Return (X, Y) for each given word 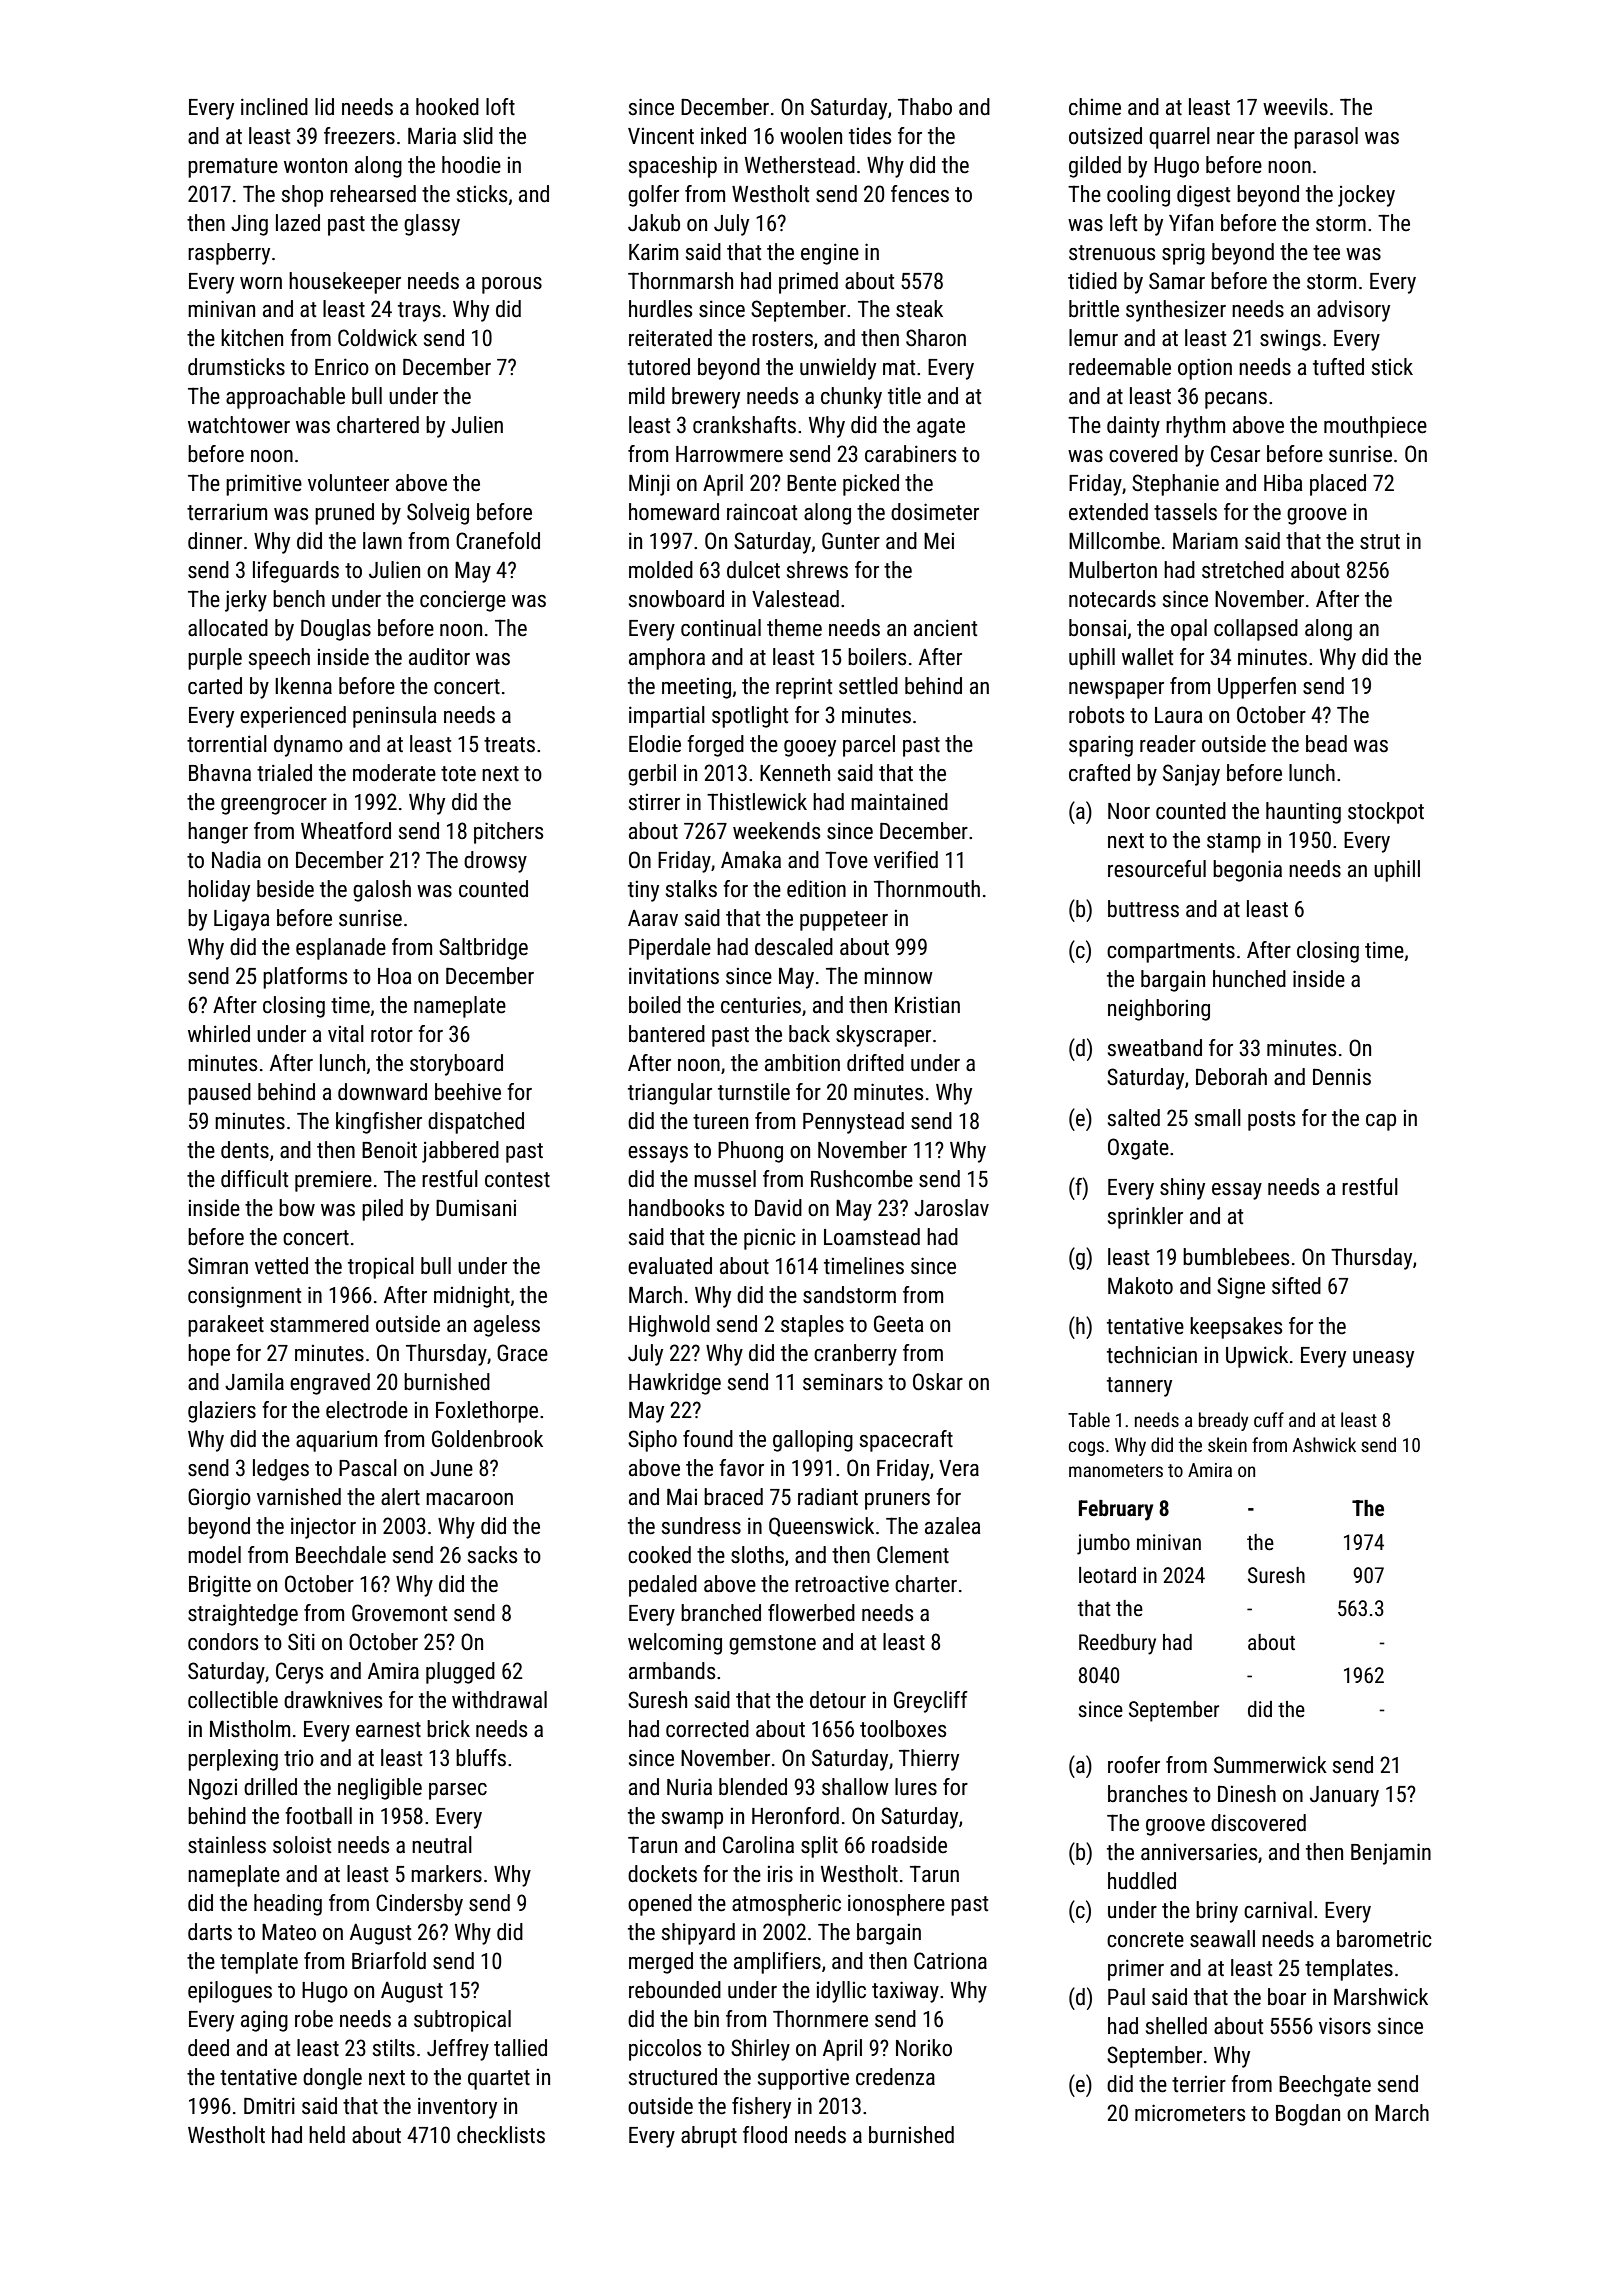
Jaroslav (951, 1208)
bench (299, 599)
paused (219, 1094)
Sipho (652, 1441)
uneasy (1383, 1359)
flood (765, 2135)
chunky (851, 398)
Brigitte (220, 1586)
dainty (1133, 427)
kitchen (252, 338)
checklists (501, 2135)
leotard (1107, 1575)
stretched (1243, 570)
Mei (939, 541)
